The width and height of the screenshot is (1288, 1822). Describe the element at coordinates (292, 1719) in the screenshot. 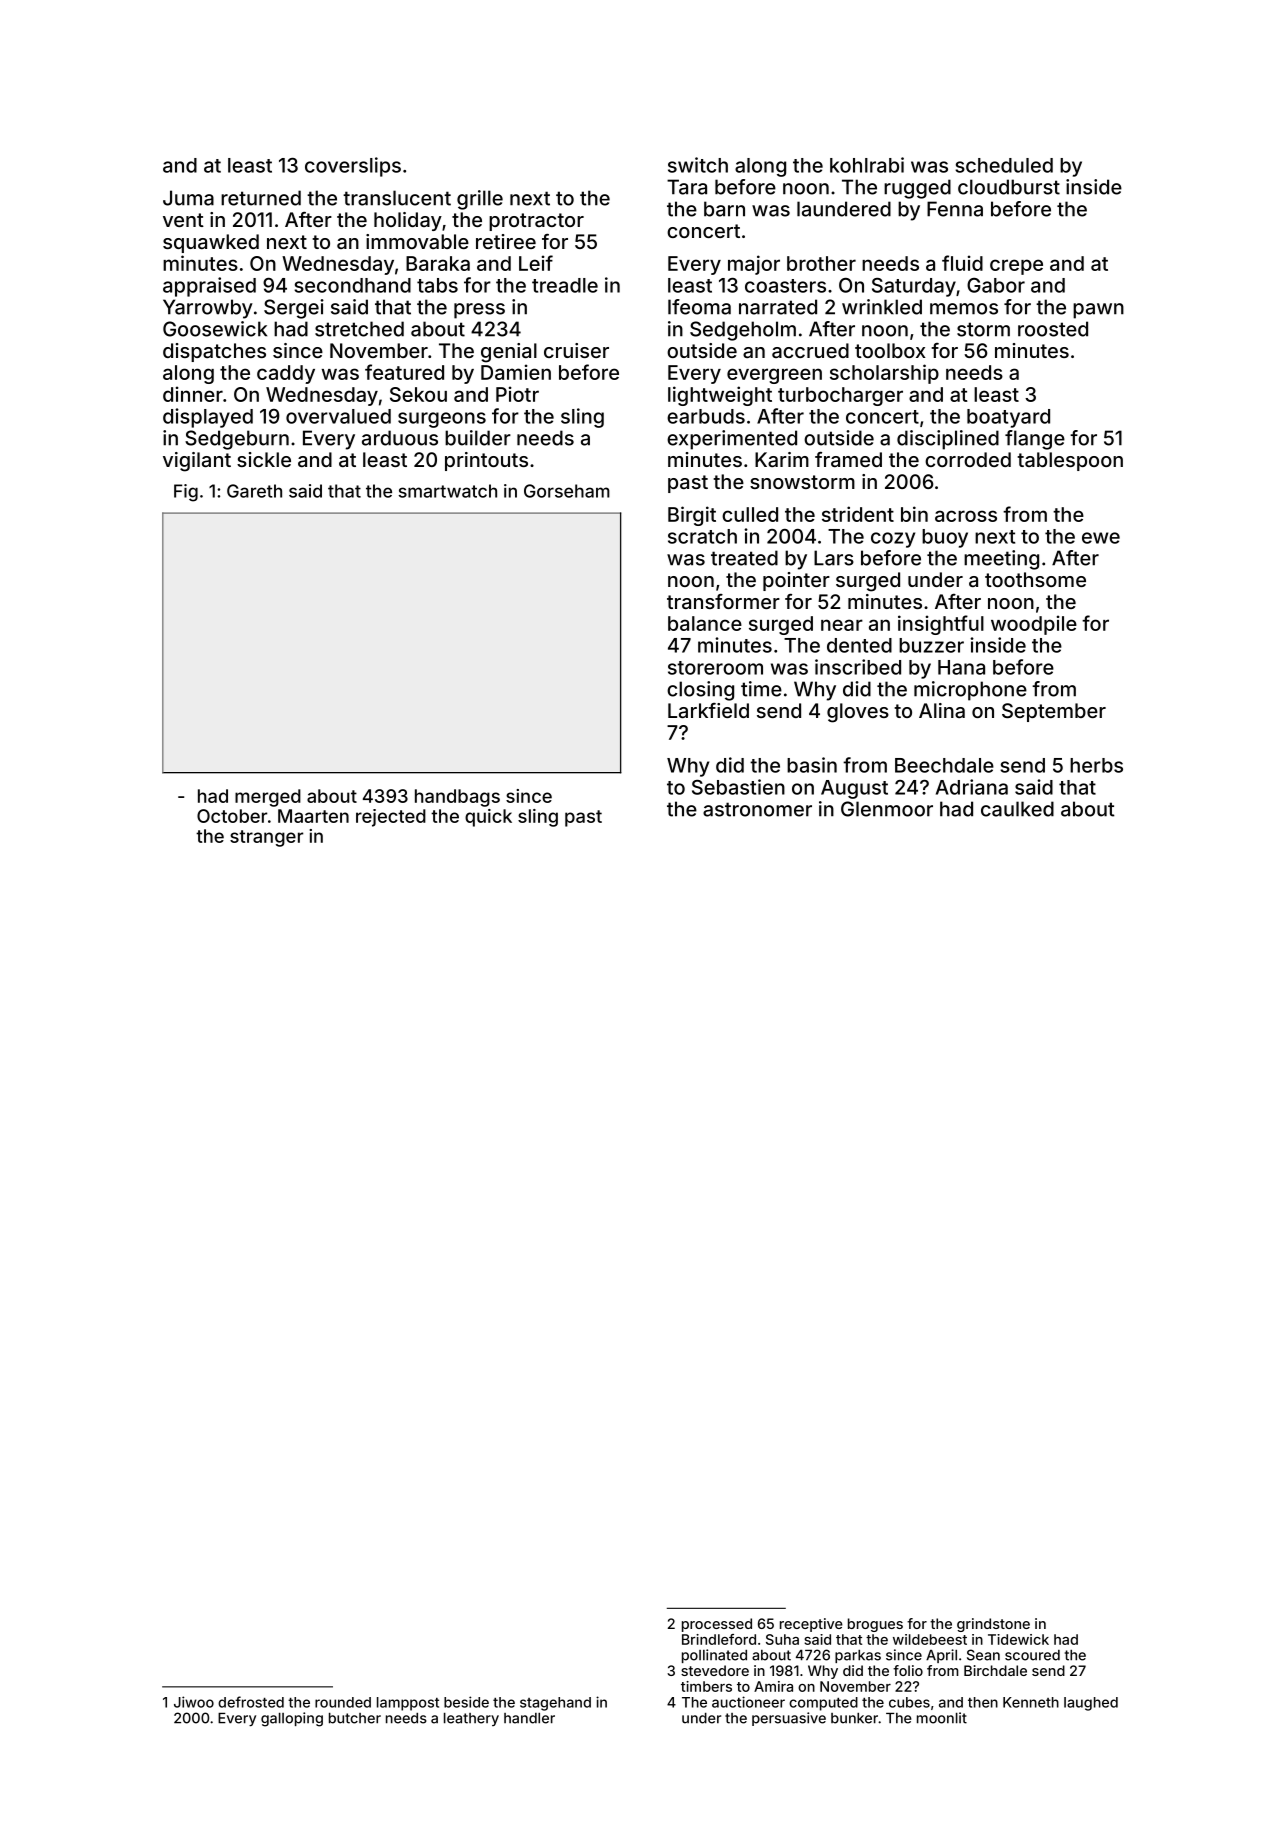

I see `galloping` at that location.
